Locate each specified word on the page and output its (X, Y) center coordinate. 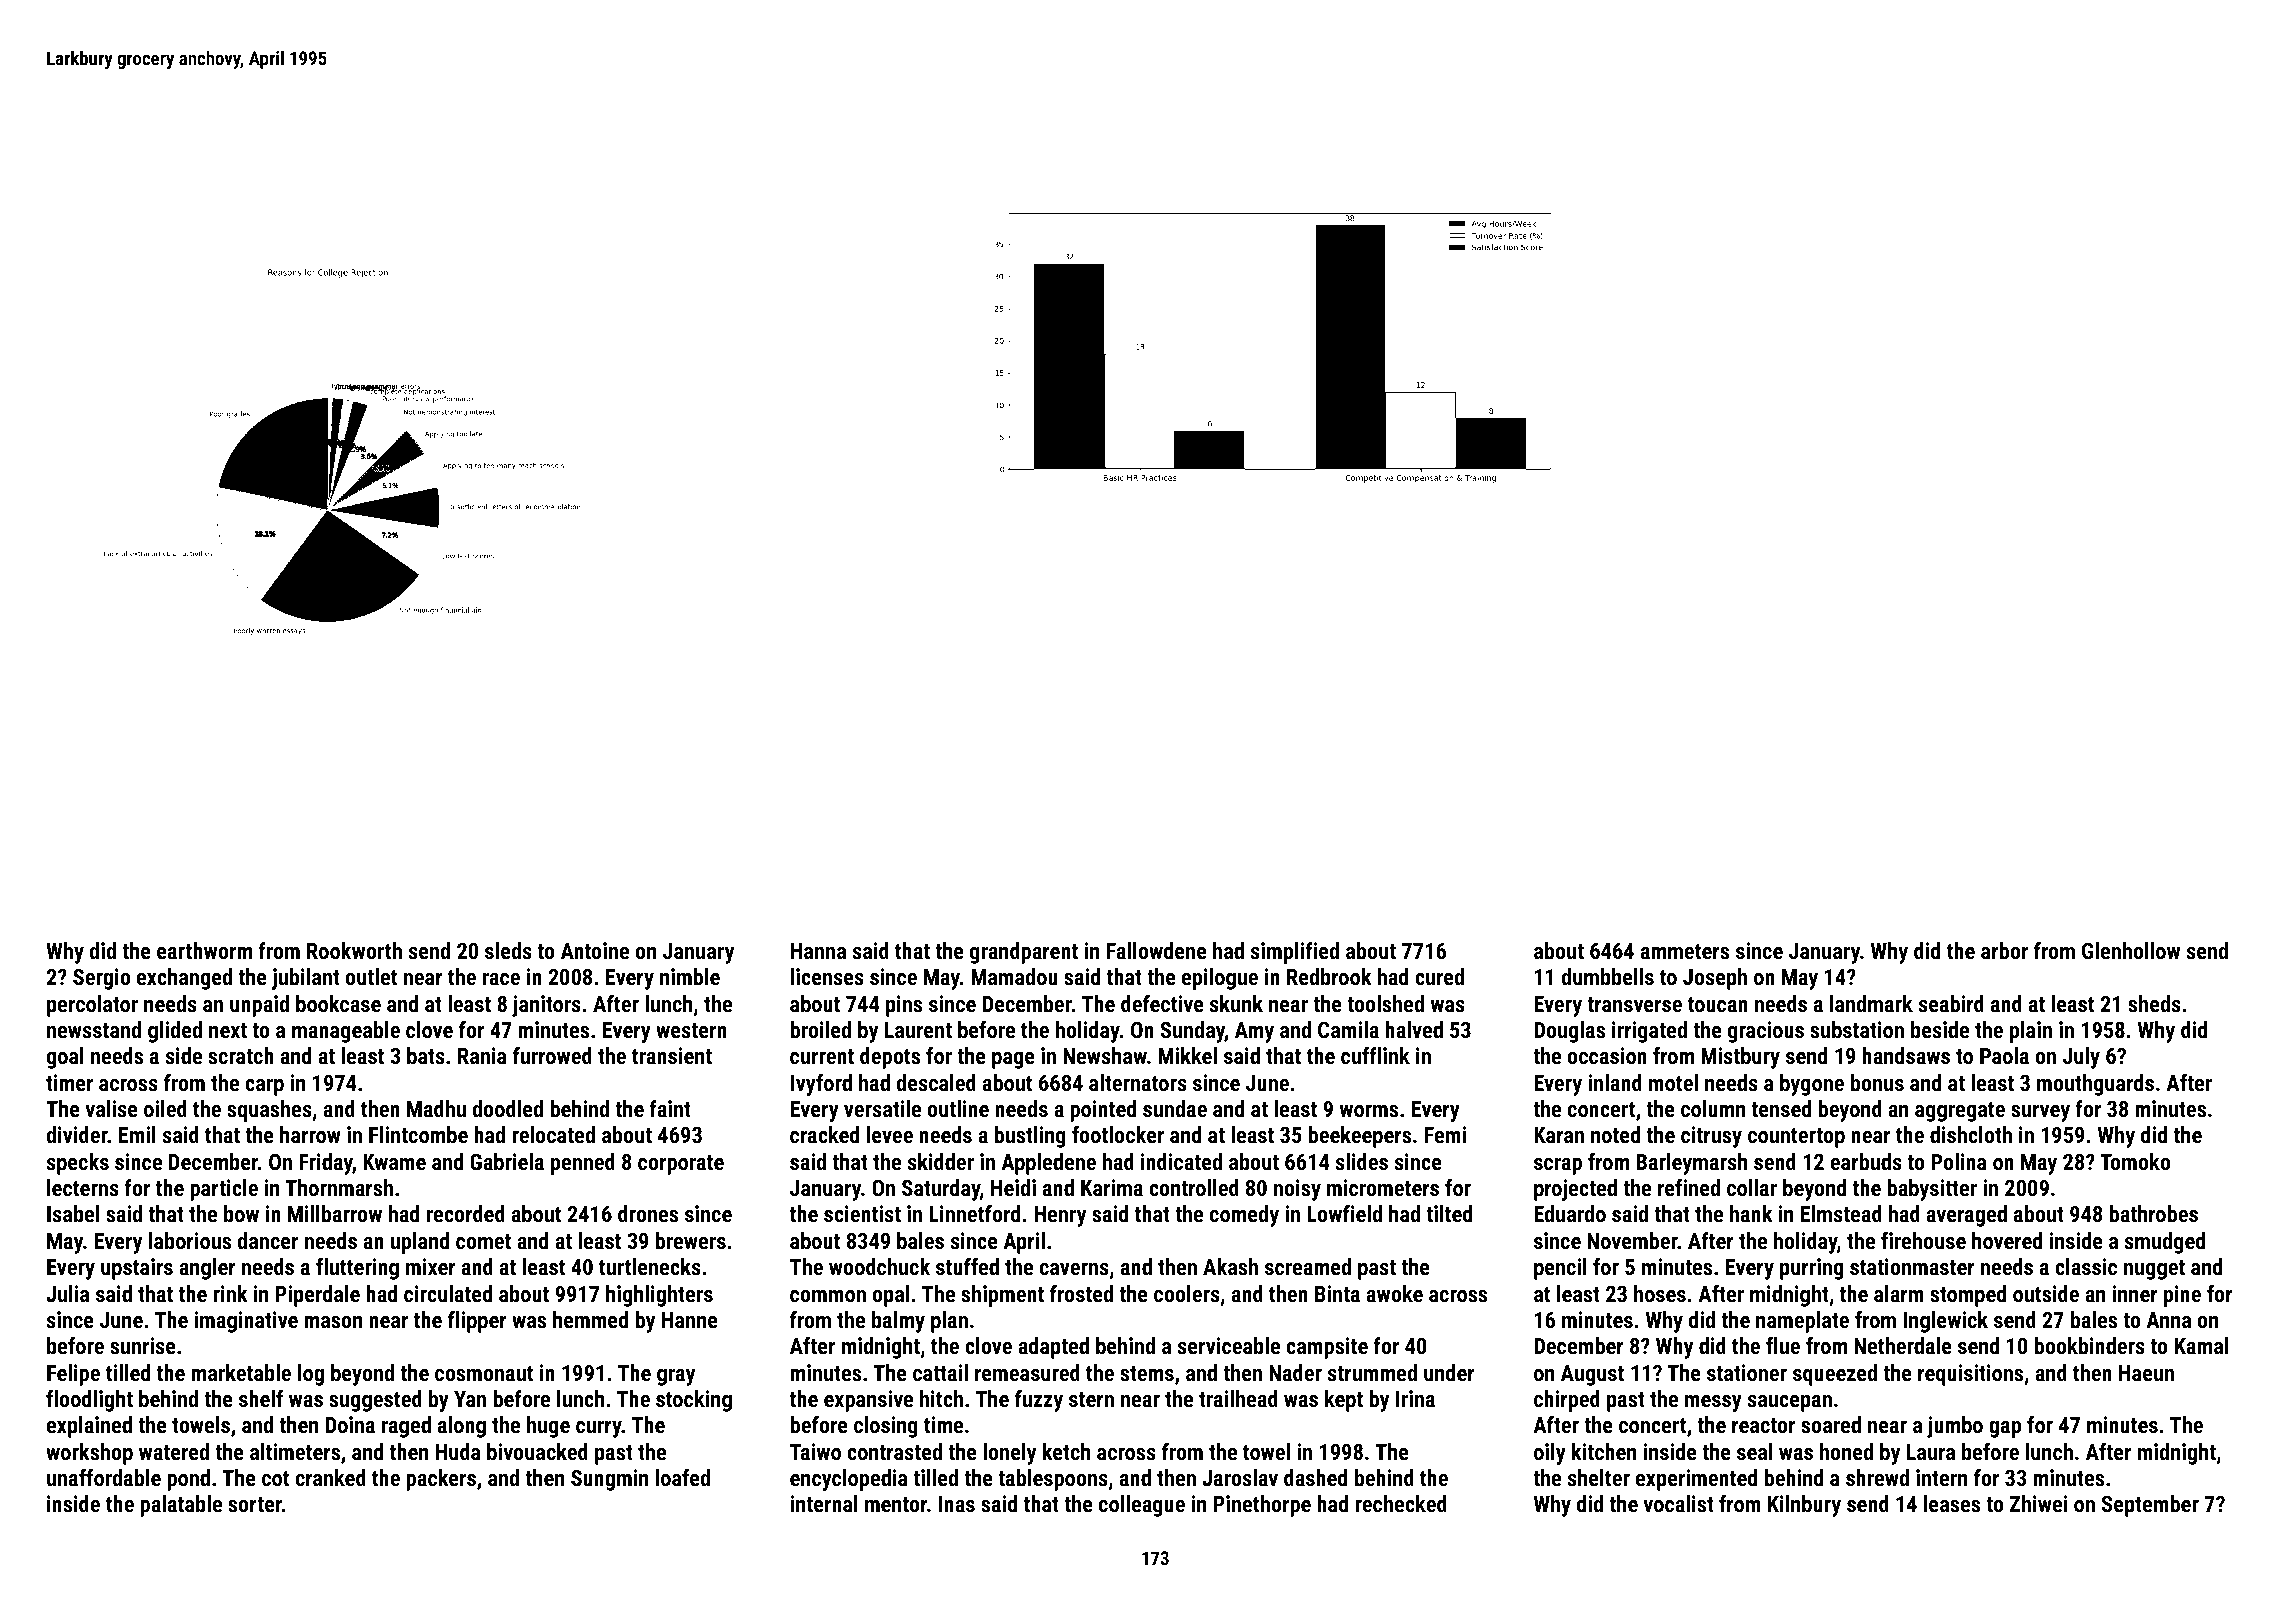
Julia (67, 1293)
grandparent (1024, 953)
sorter (255, 1504)
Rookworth (354, 950)
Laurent (918, 1030)
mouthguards (2095, 1085)
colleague (1142, 1506)
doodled (507, 1108)
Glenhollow (2131, 950)
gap (2005, 1429)
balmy (898, 1322)
